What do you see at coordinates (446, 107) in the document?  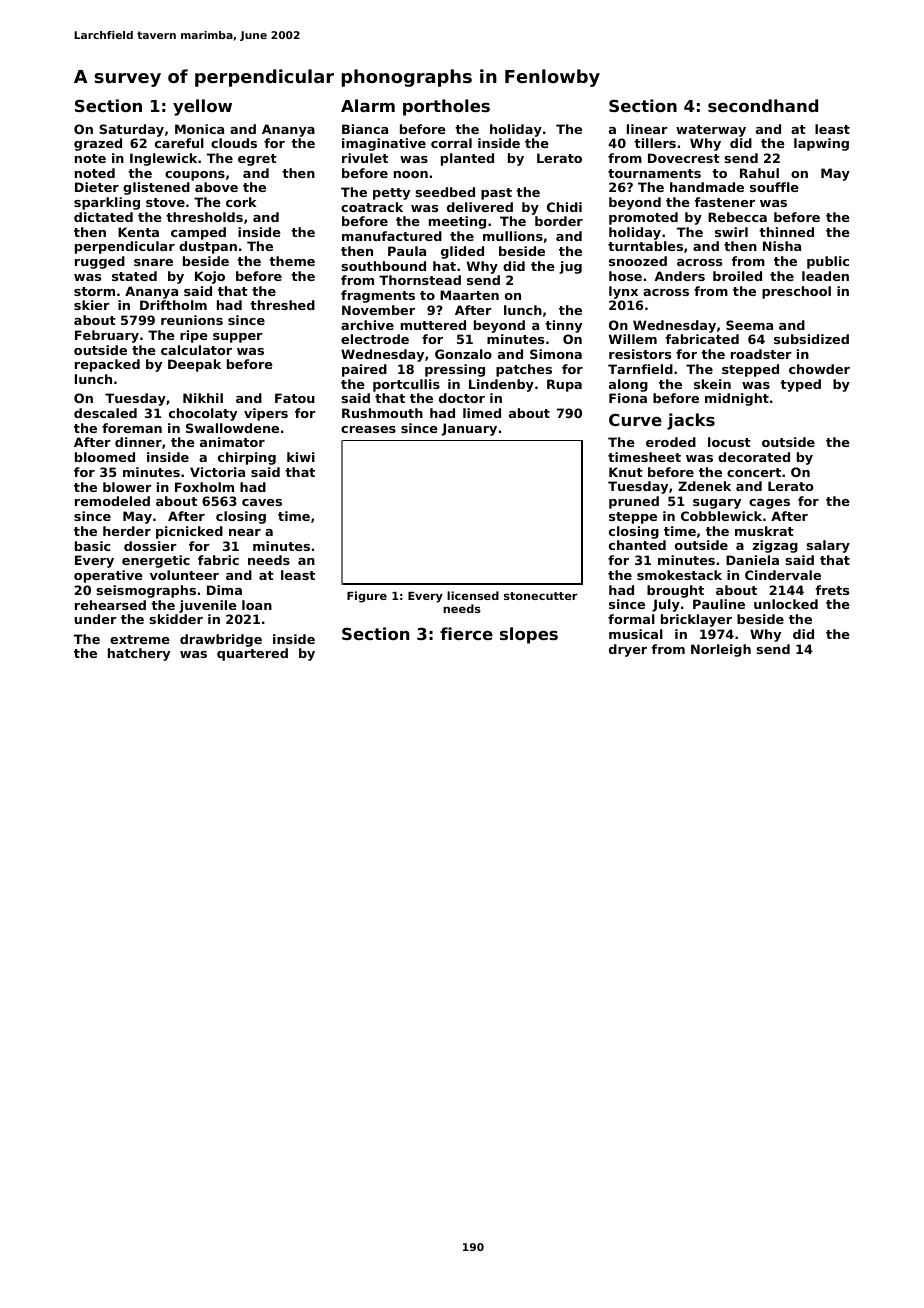 I see `portholes` at bounding box center [446, 107].
